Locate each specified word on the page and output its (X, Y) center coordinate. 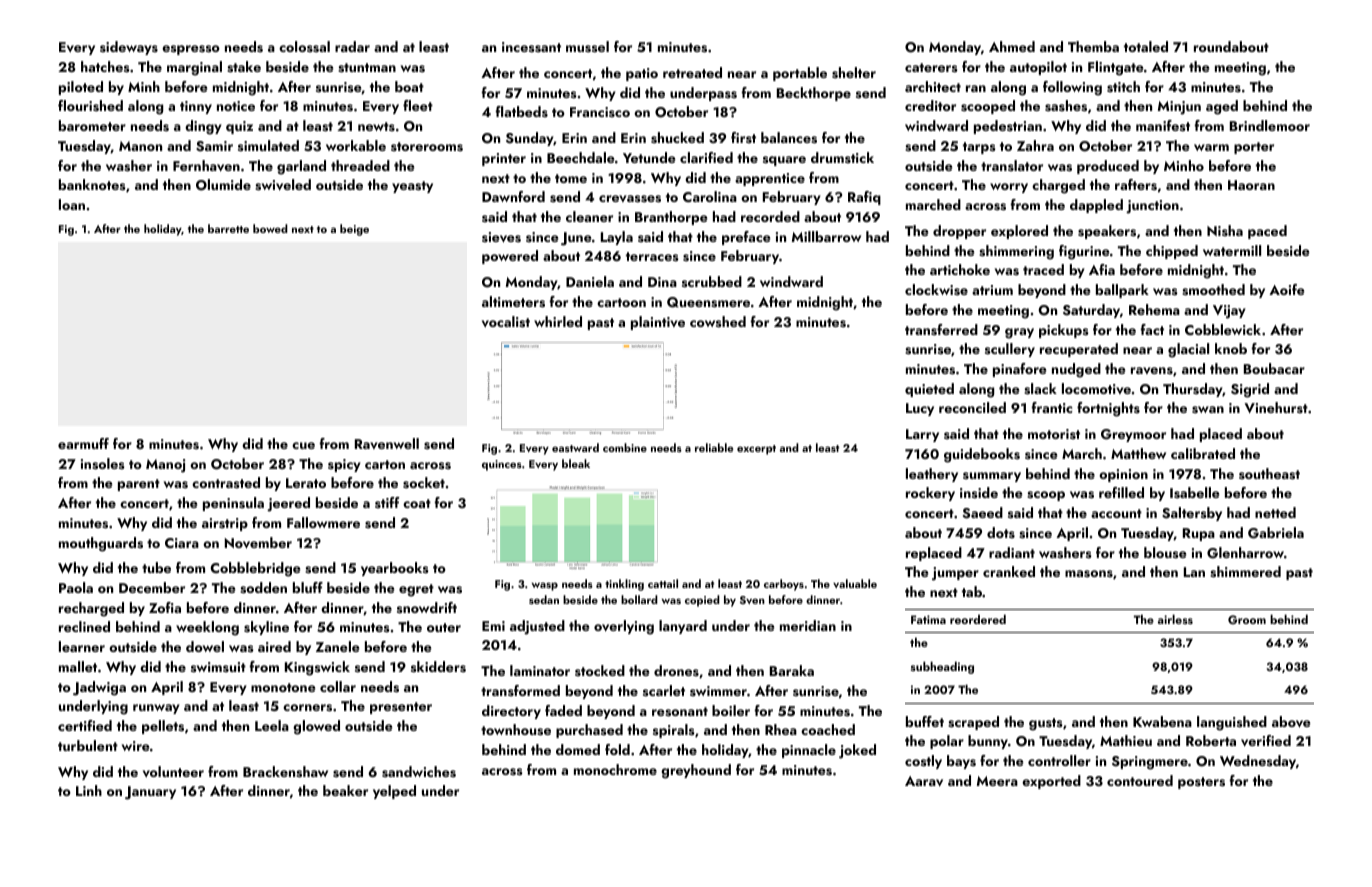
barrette (228, 228)
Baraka (792, 670)
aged (1222, 107)
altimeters (513, 302)
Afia (1102, 269)
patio (642, 74)
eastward (575, 447)
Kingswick (317, 668)
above (1291, 722)
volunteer (173, 771)
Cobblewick (1223, 329)
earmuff (83, 443)
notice (236, 106)
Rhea (781, 729)
